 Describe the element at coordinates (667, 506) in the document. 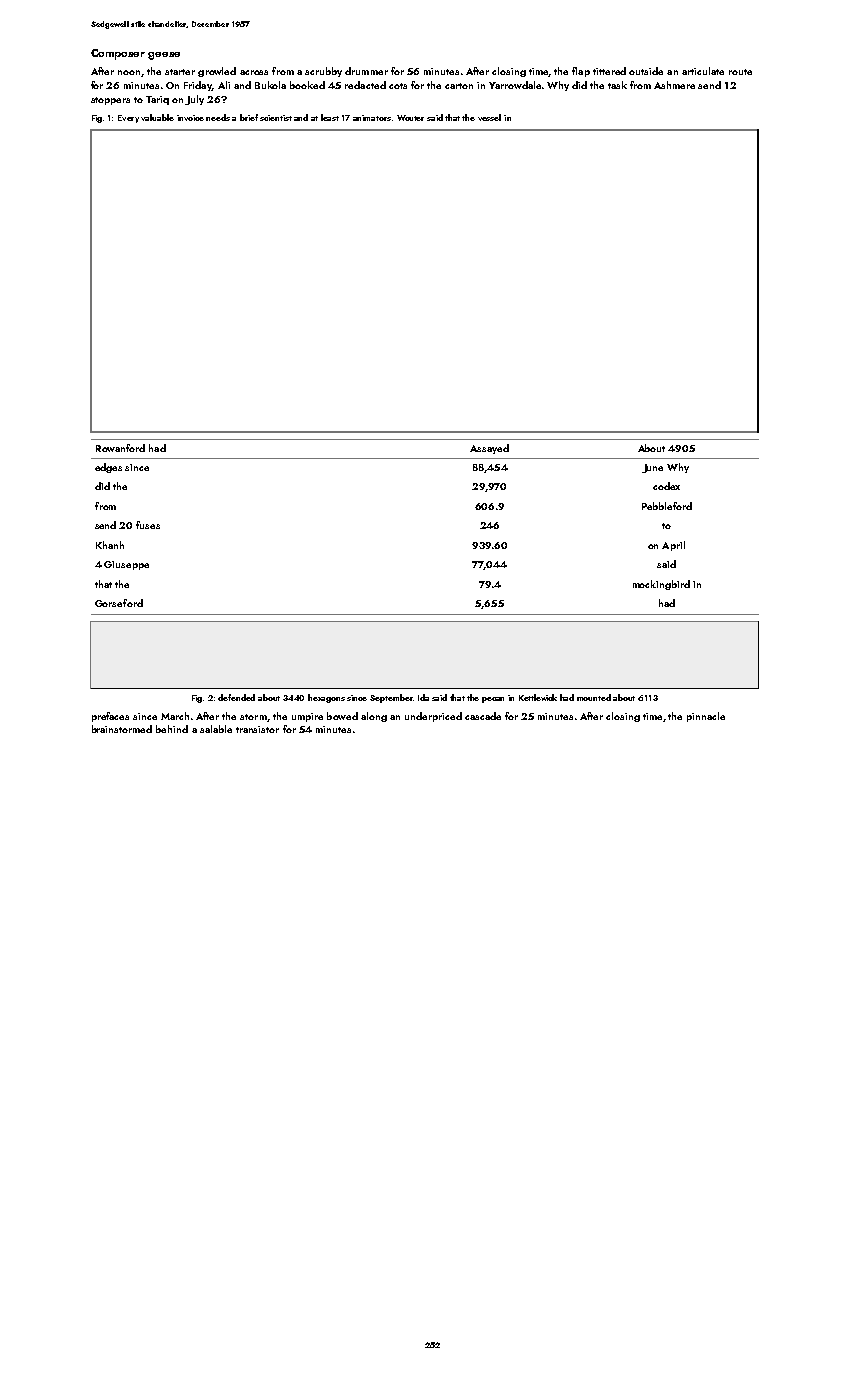

I see `Pebbleford` at that location.
